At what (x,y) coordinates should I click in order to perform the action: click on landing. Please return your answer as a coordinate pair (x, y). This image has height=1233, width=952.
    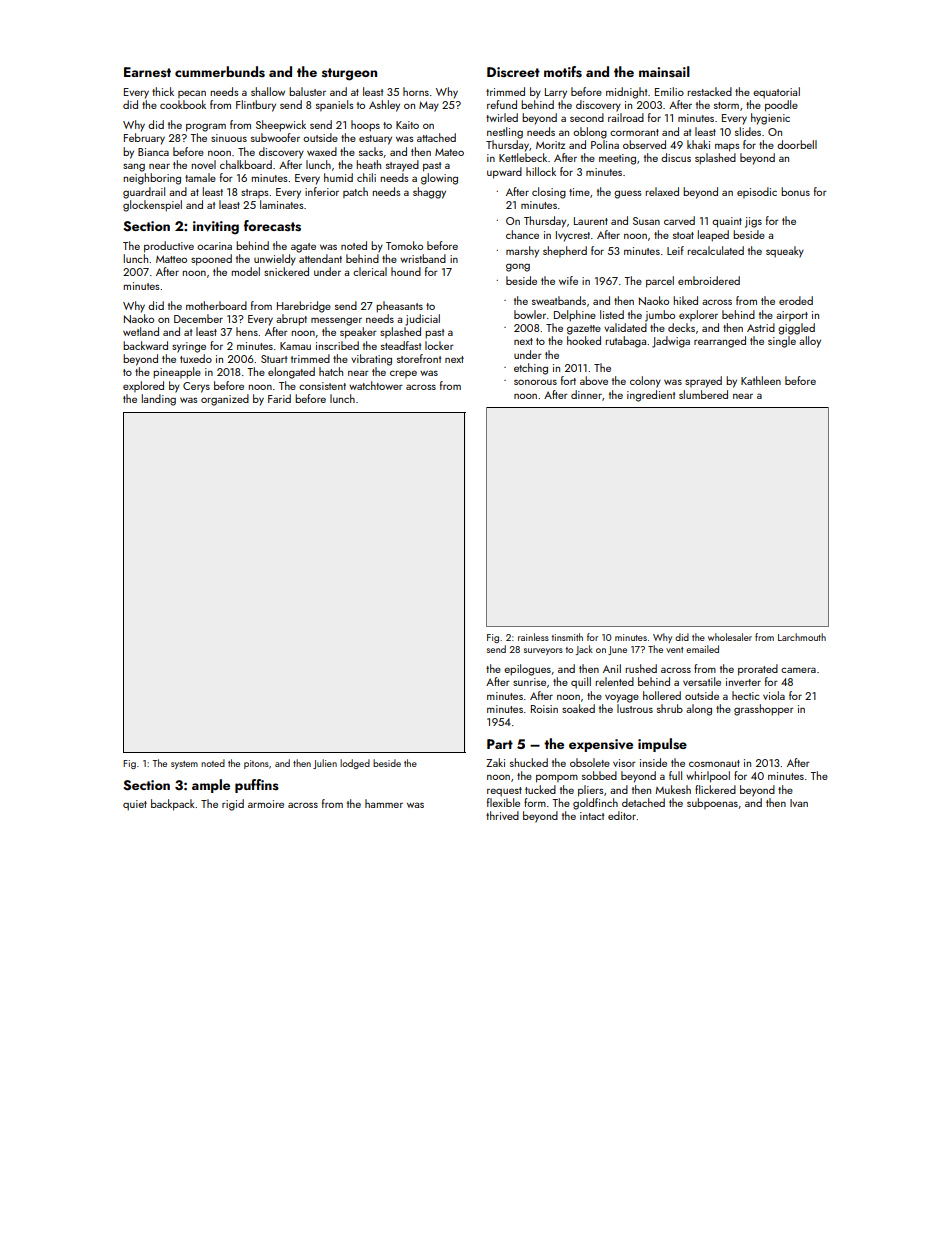
    Looking at the image, I should click on (159, 400).
